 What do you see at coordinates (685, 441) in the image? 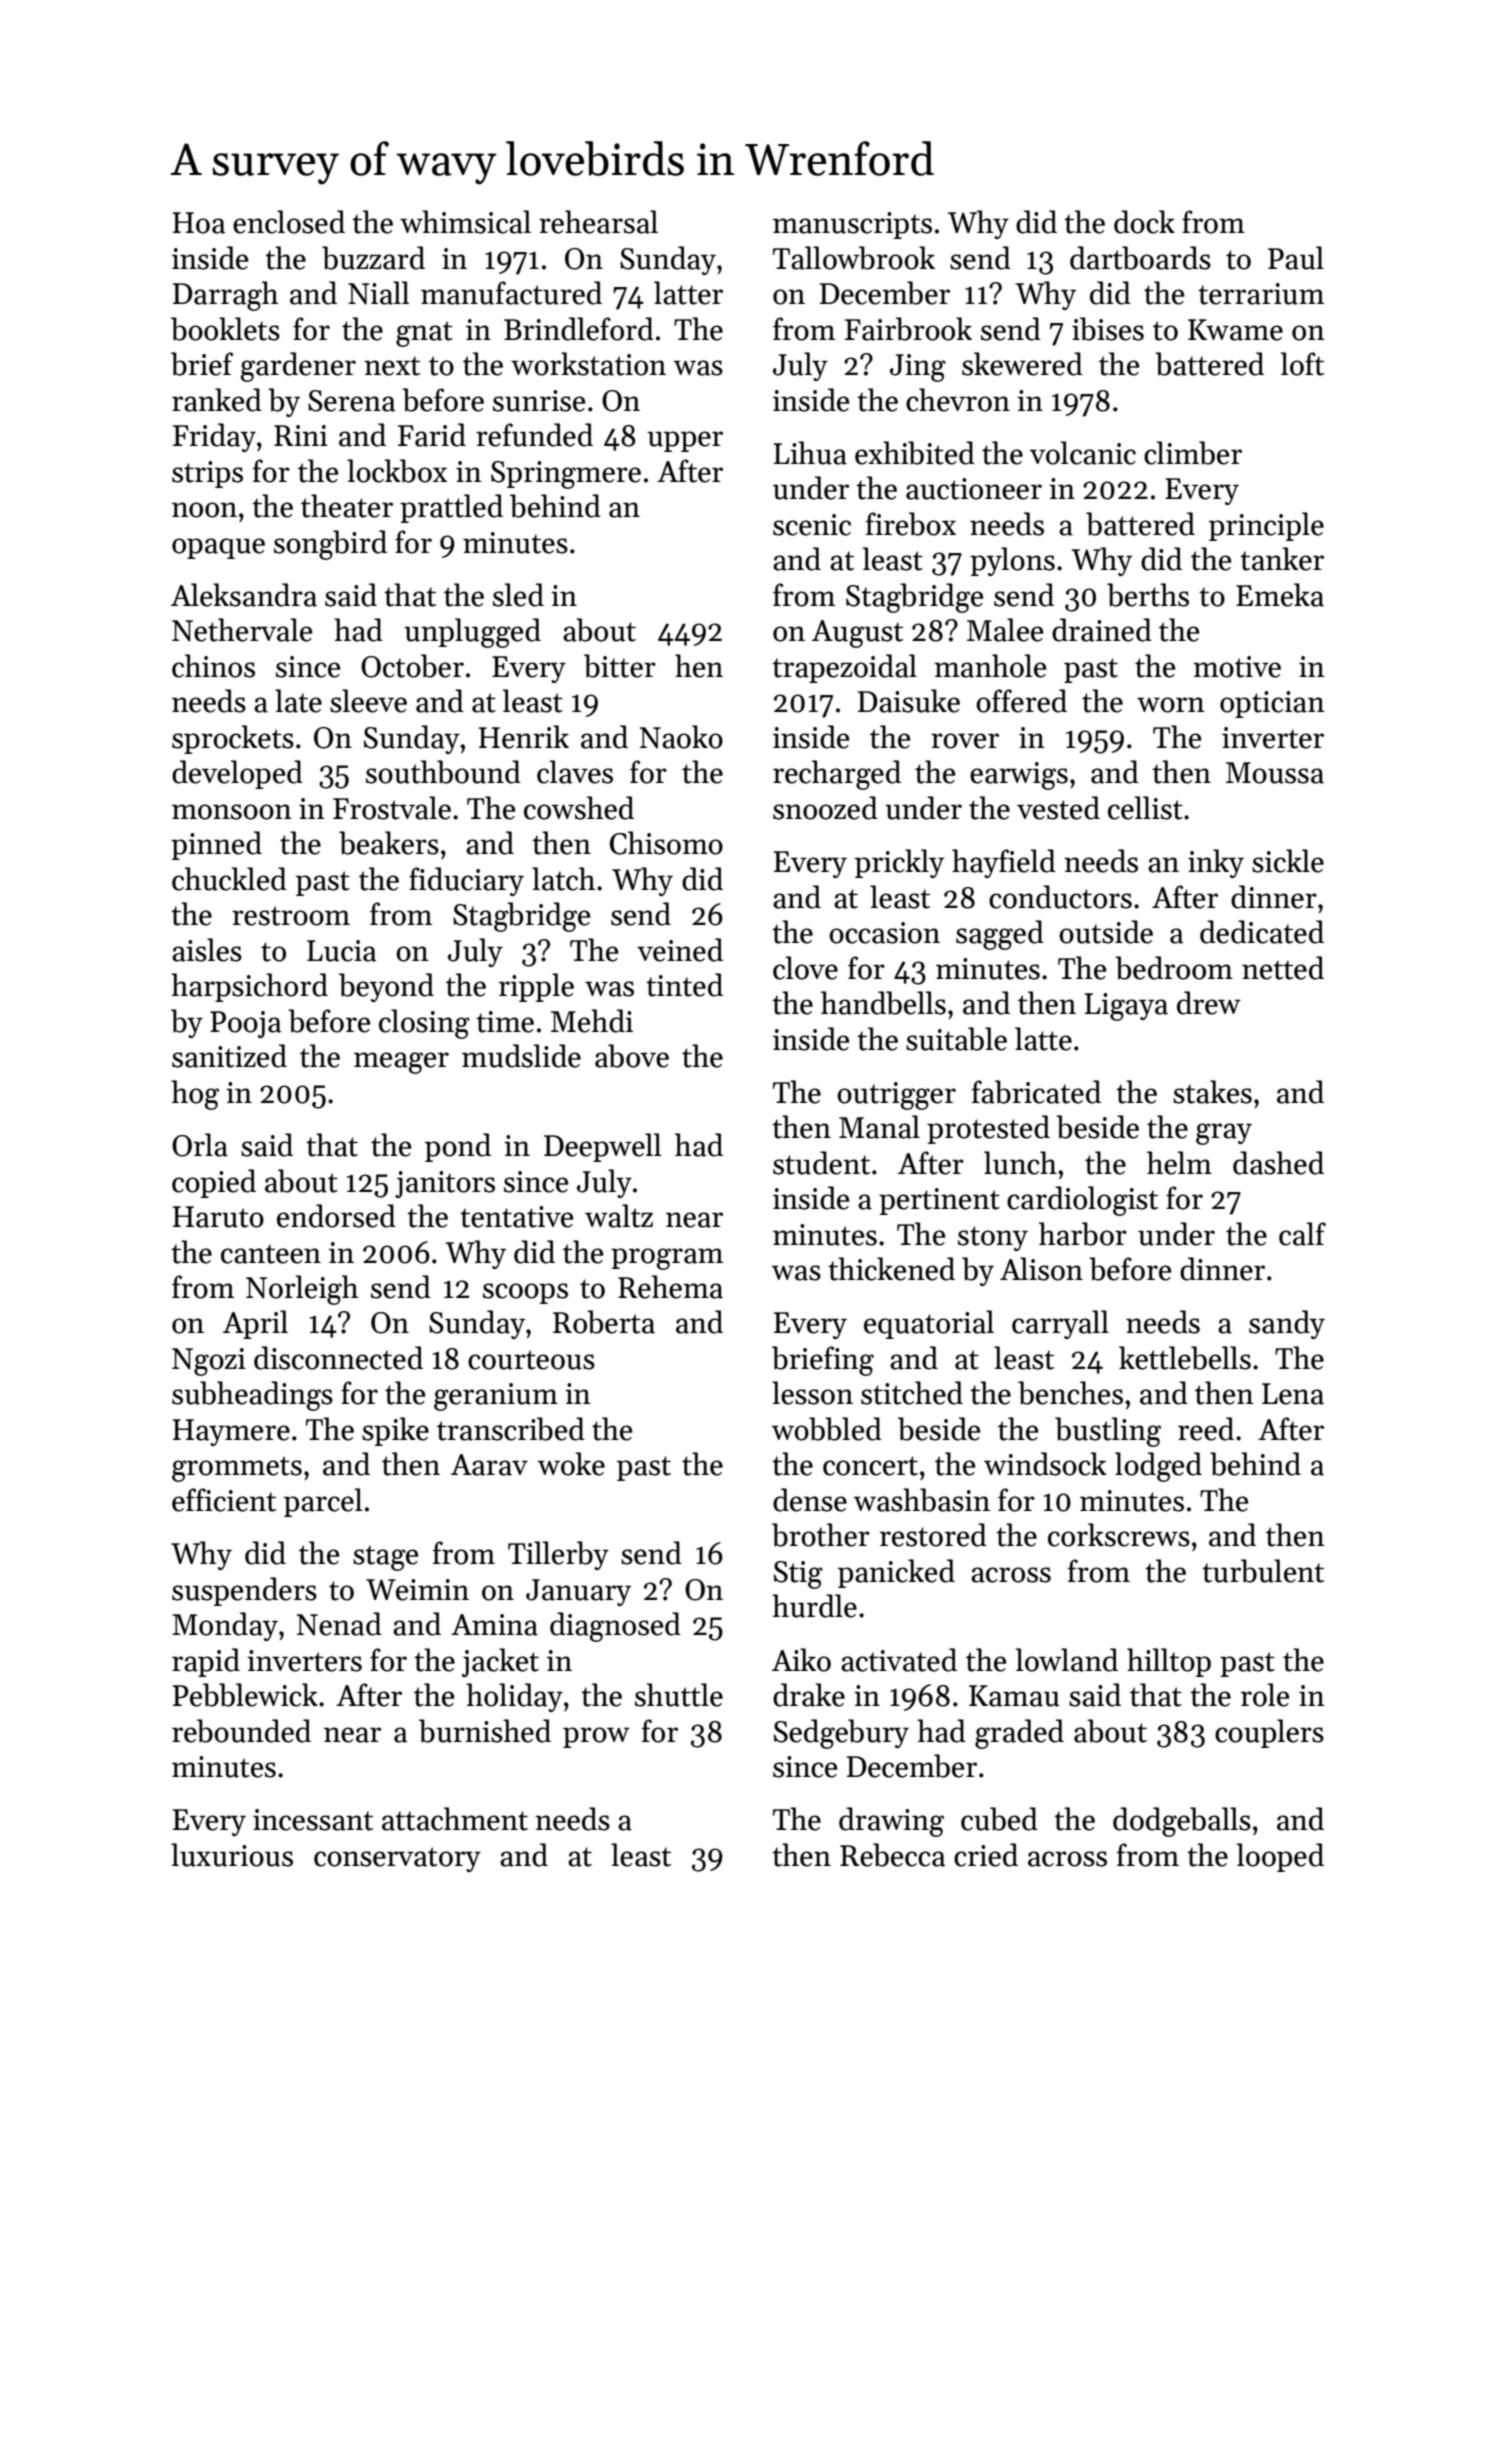
I see `upper` at bounding box center [685, 441].
